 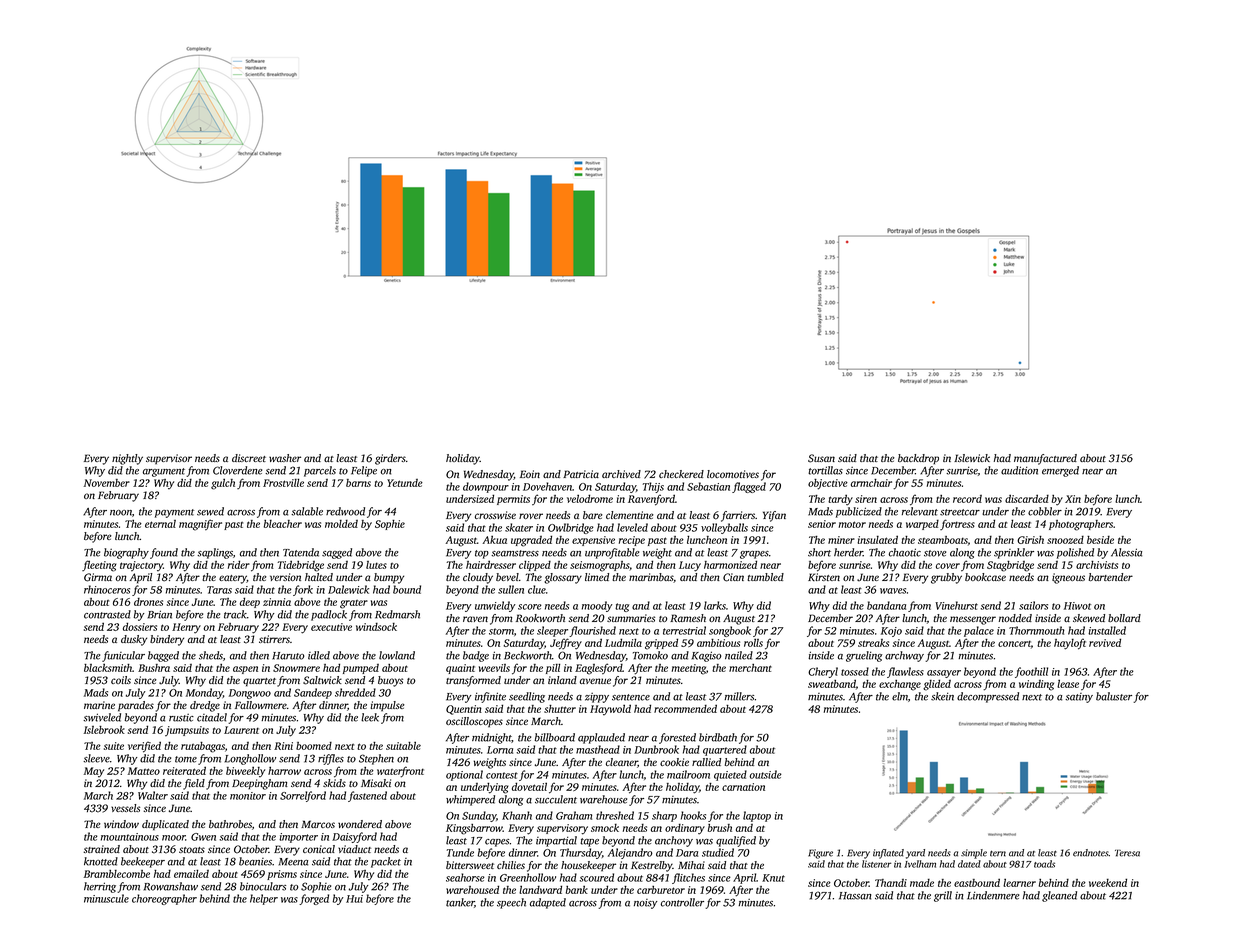 I want to click on Hiwot, so click(x=1077, y=606).
